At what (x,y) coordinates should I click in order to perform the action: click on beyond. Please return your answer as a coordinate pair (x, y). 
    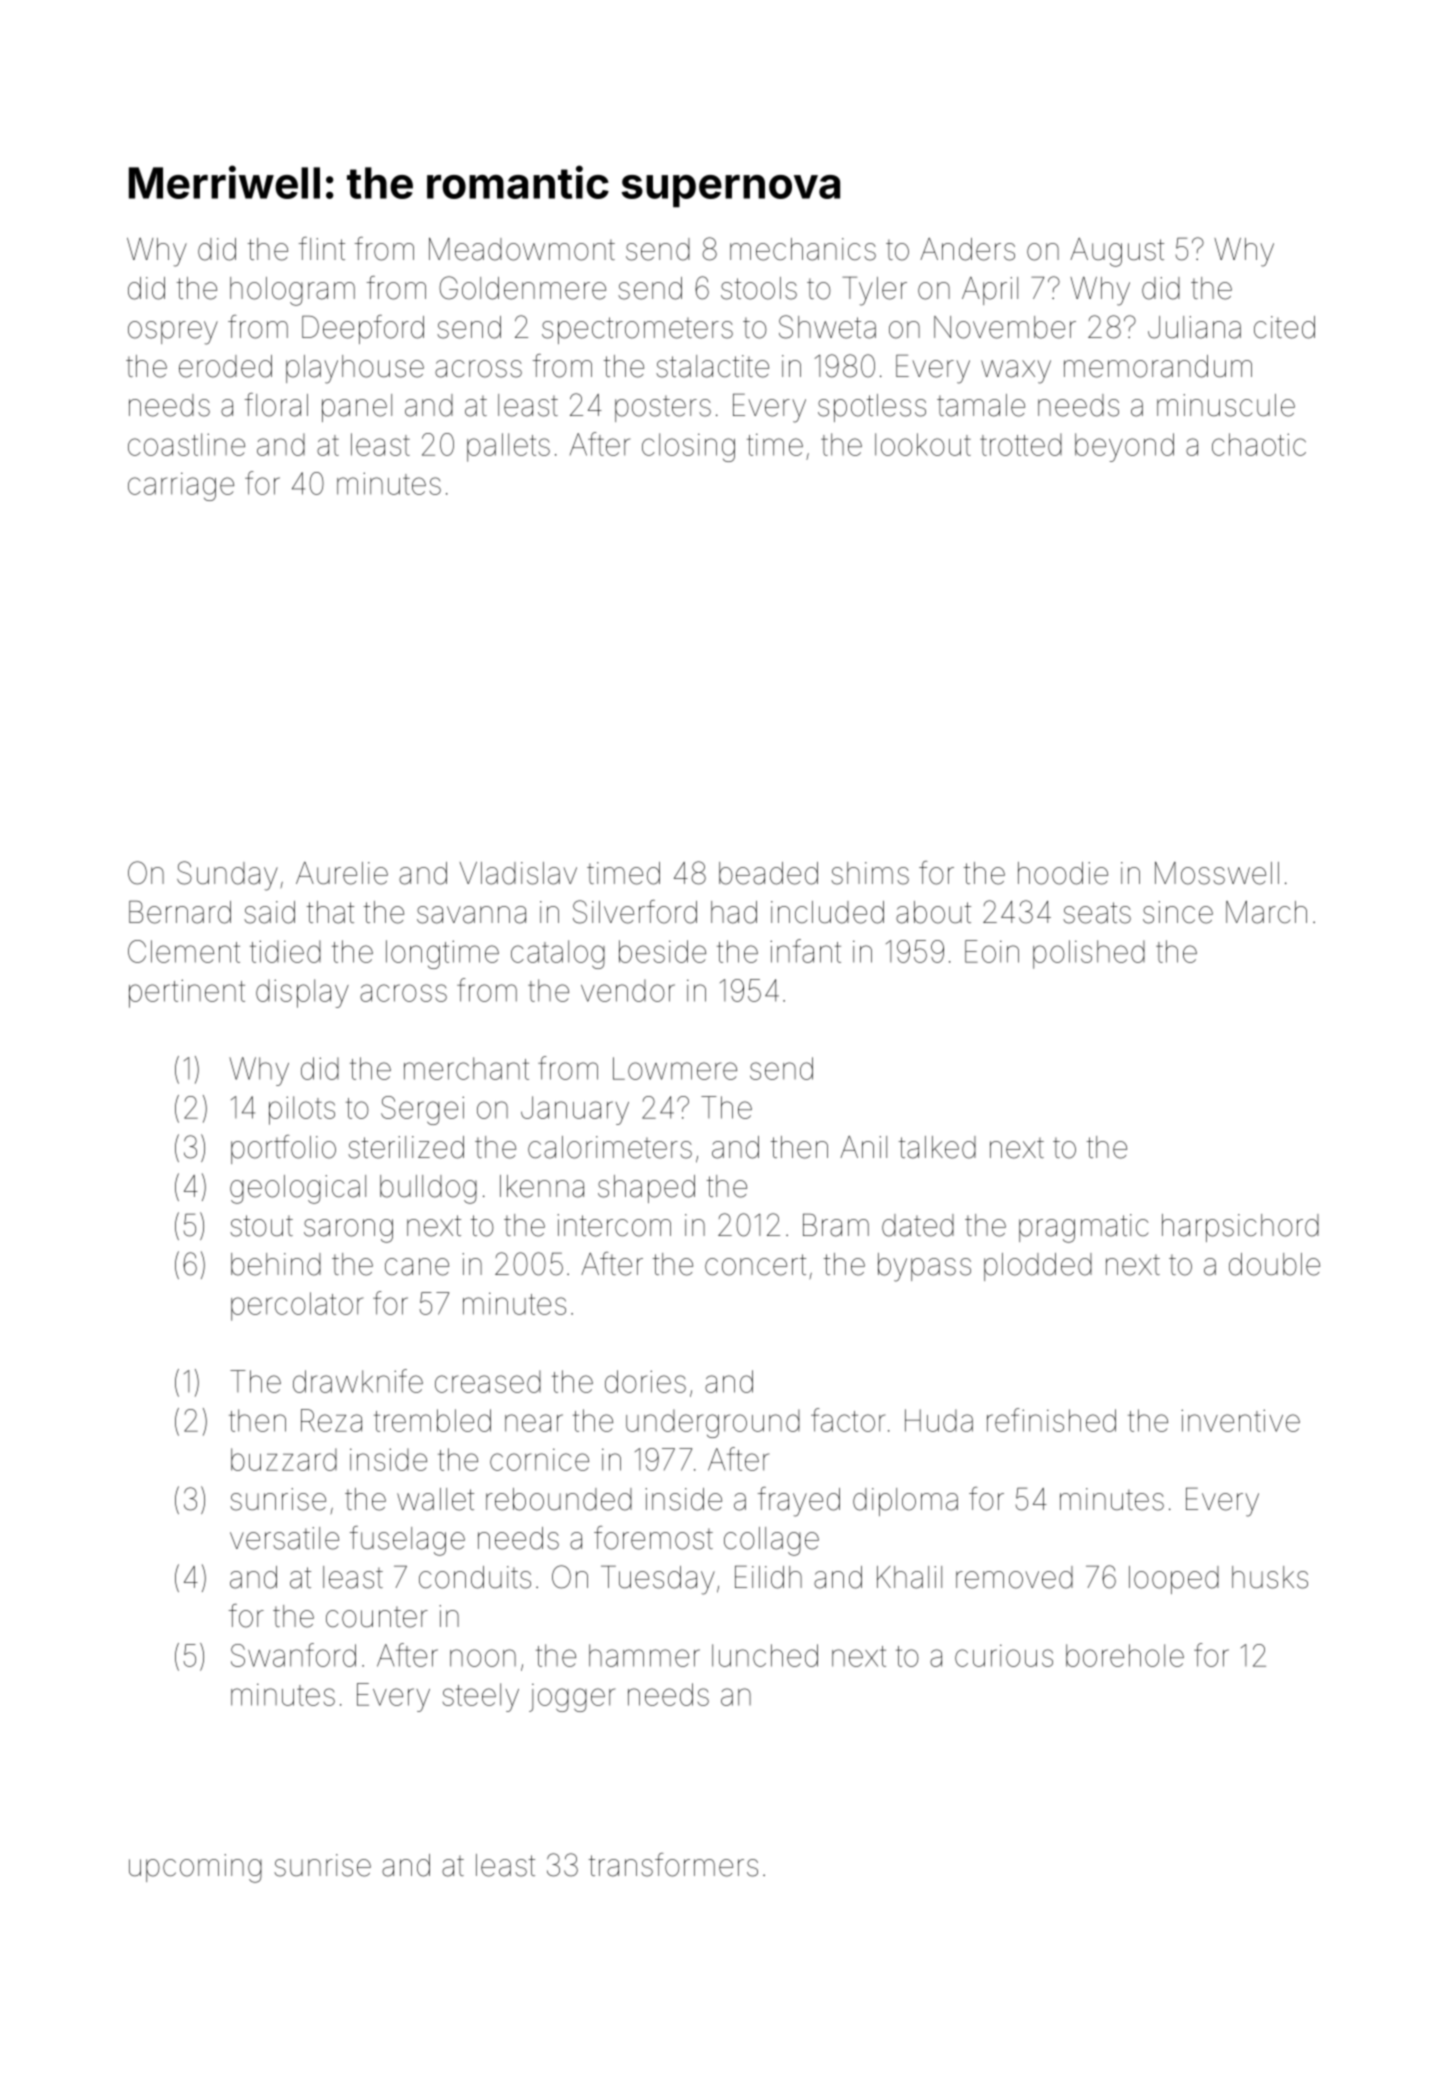
    Looking at the image, I should click on (1124, 447).
